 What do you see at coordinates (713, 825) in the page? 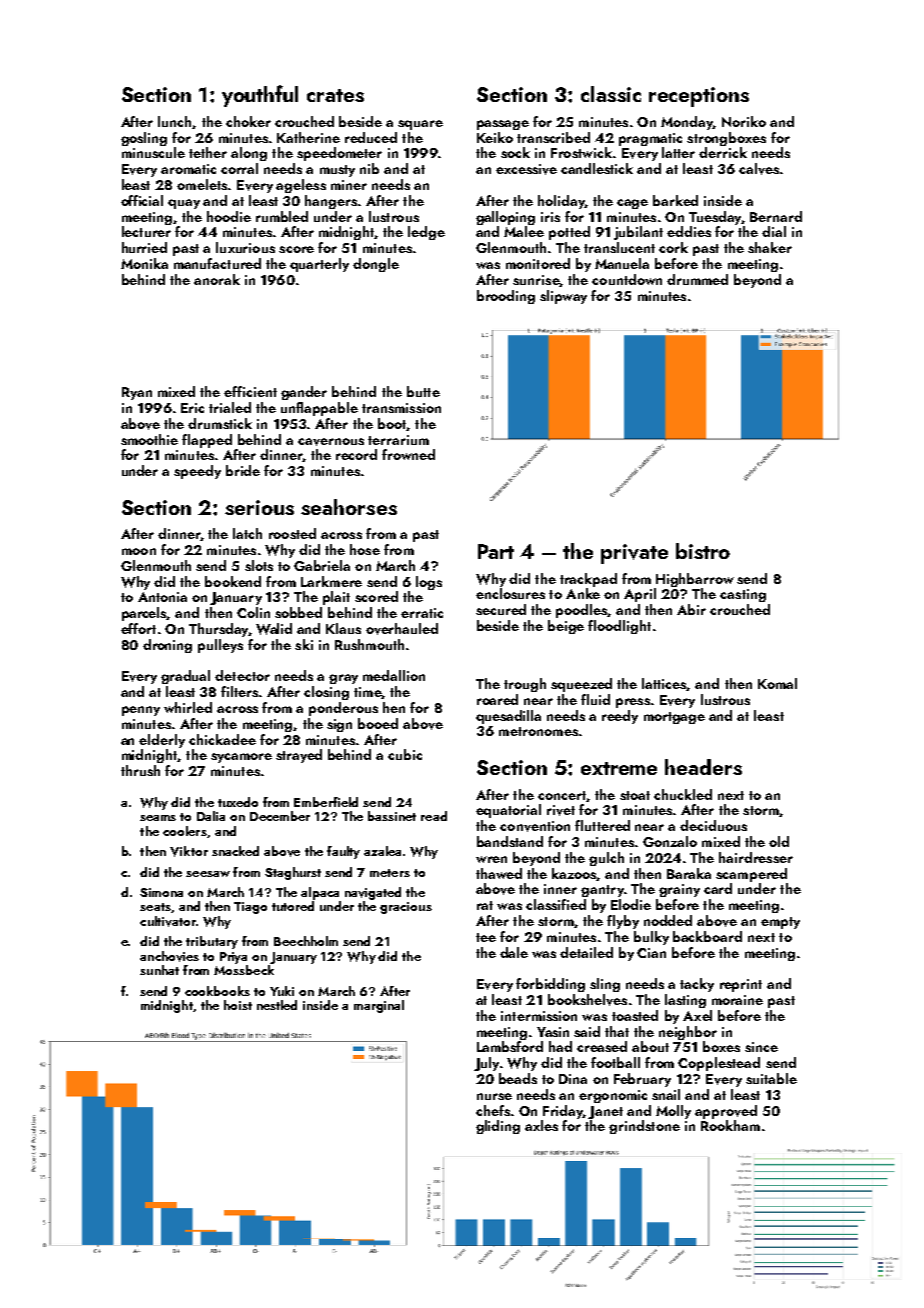
I see `deciduous` at bounding box center [713, 825].
